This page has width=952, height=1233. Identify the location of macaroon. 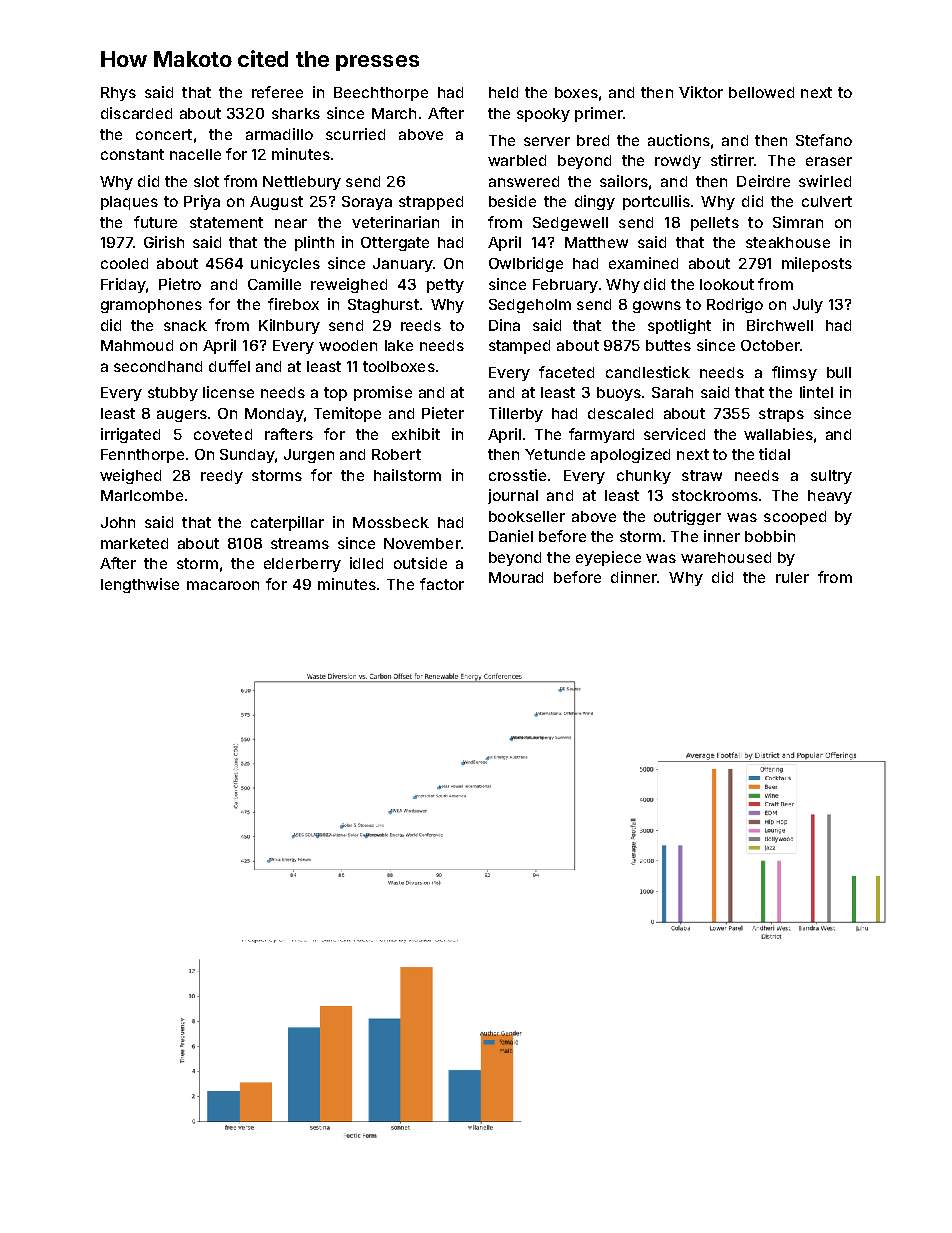
(223, 585).
